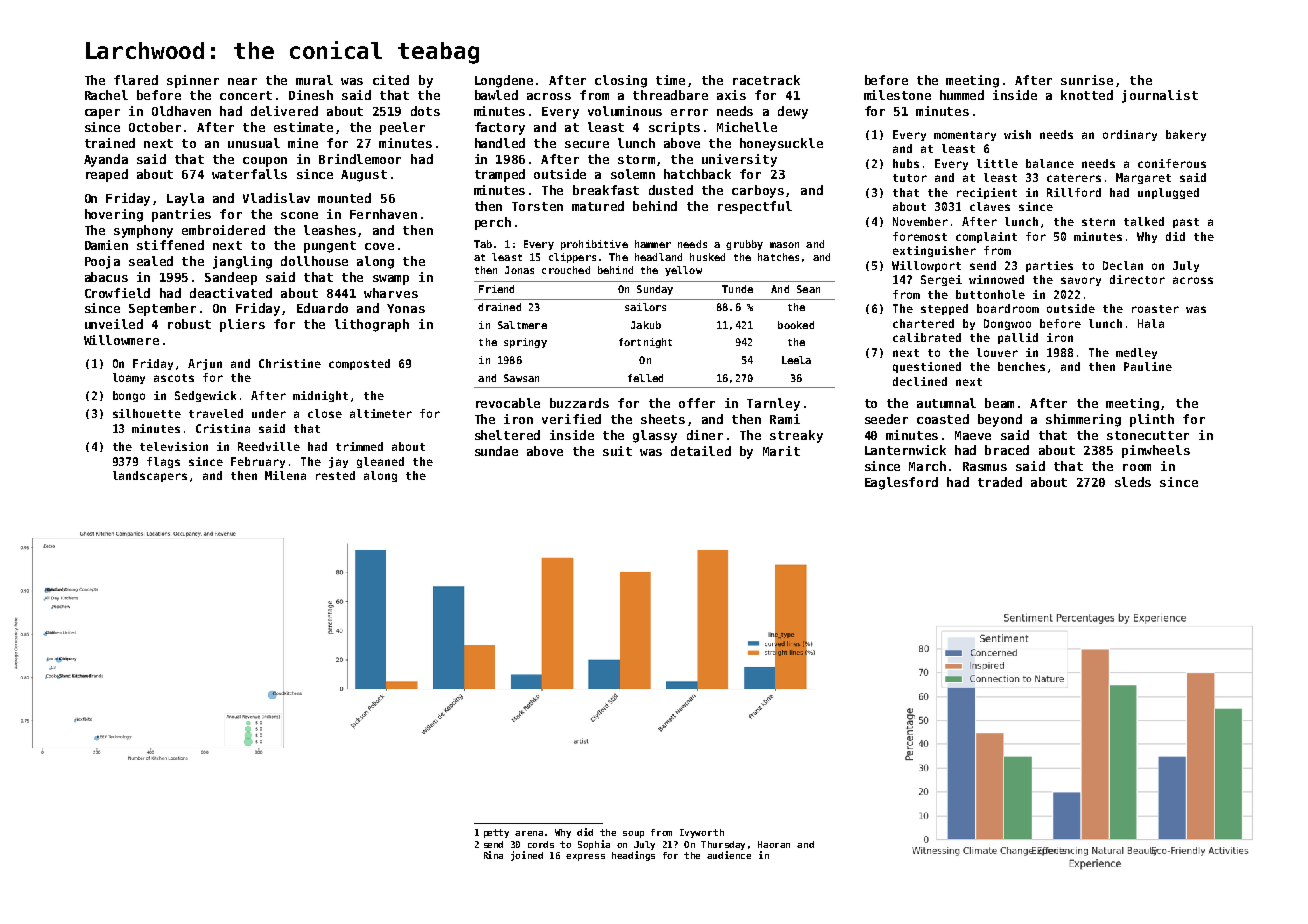 The image size is (1308, 924). What do you see at coordinates (572, 258) in the page?
I see `clippers` at bounding box center [572, 258].
